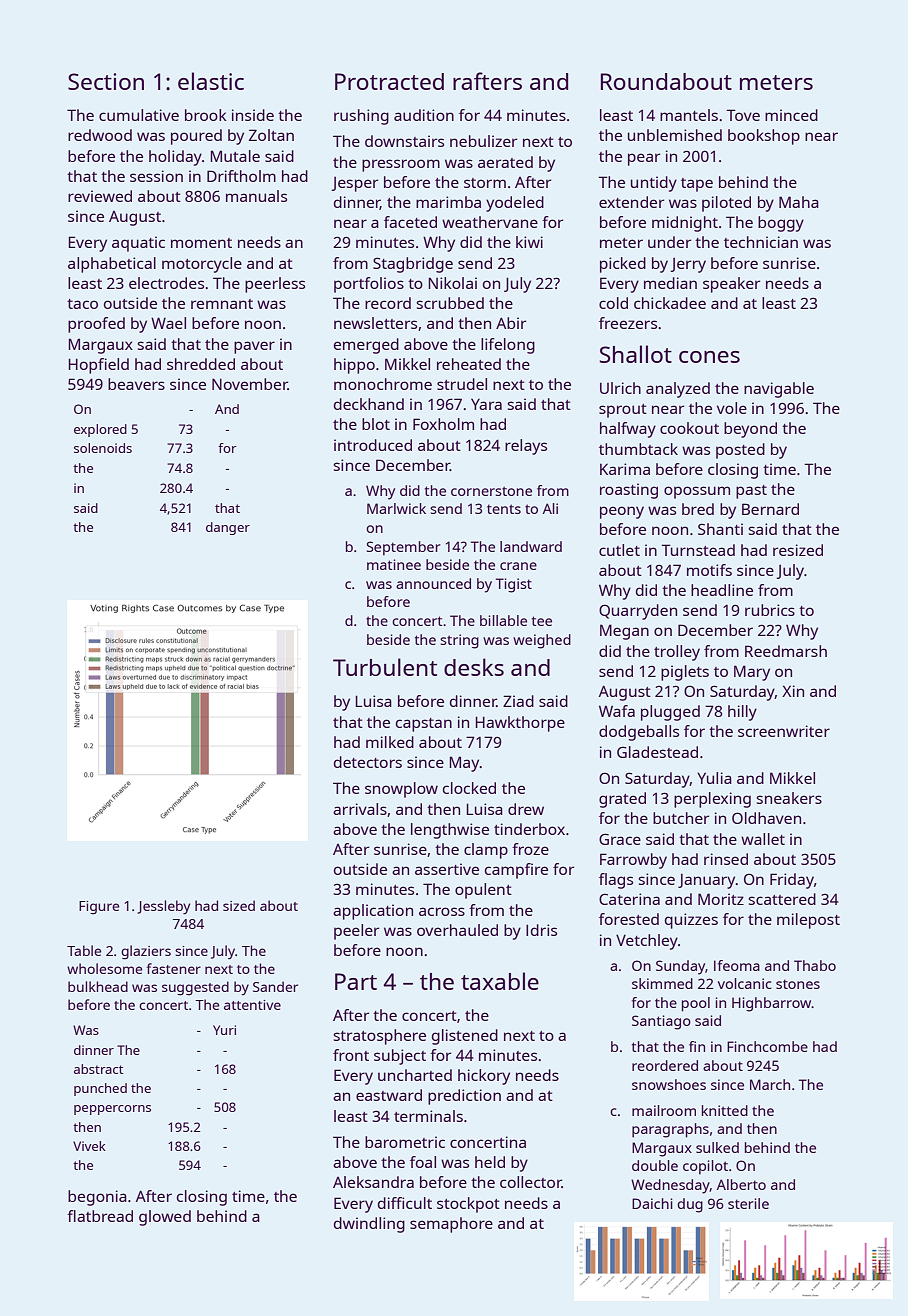  Describe the element at coordinates (689, 115) in the image. I see `mantels` at that location.
